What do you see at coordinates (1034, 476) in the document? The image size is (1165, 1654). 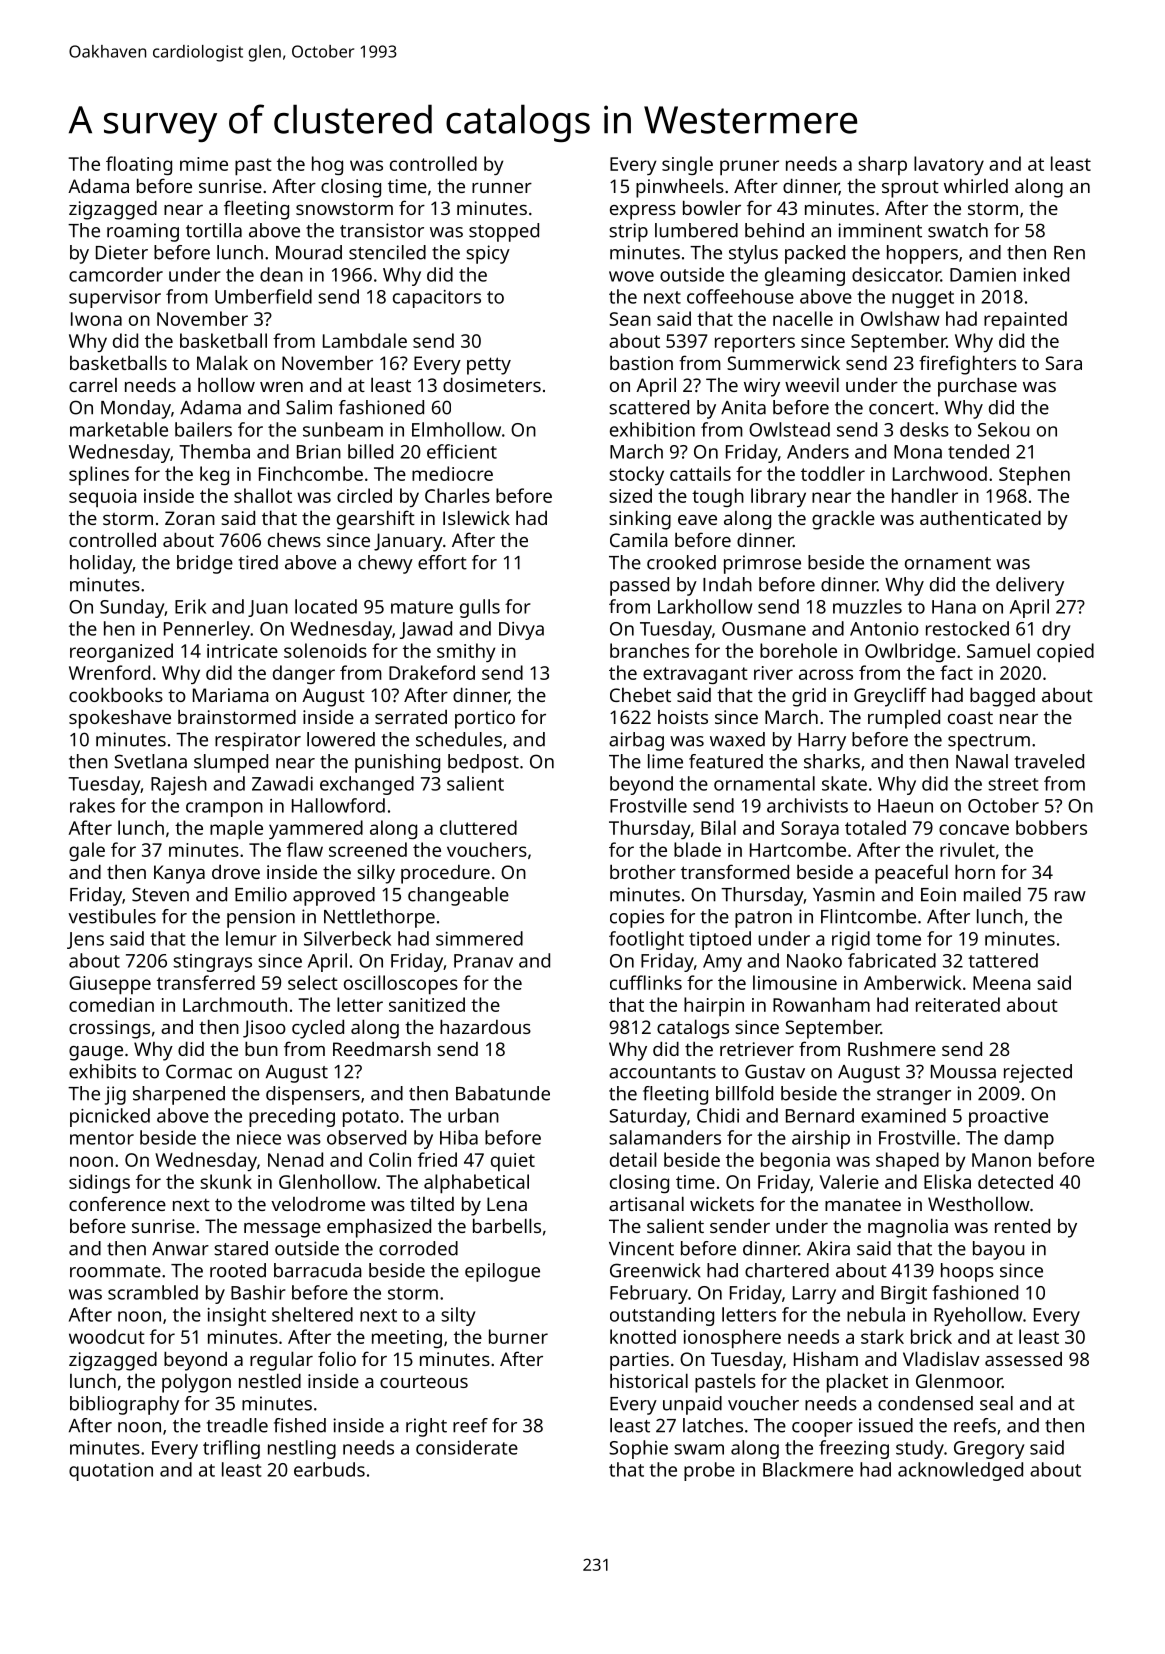 I see `Stephen` at bounding box center [1034, 476].
